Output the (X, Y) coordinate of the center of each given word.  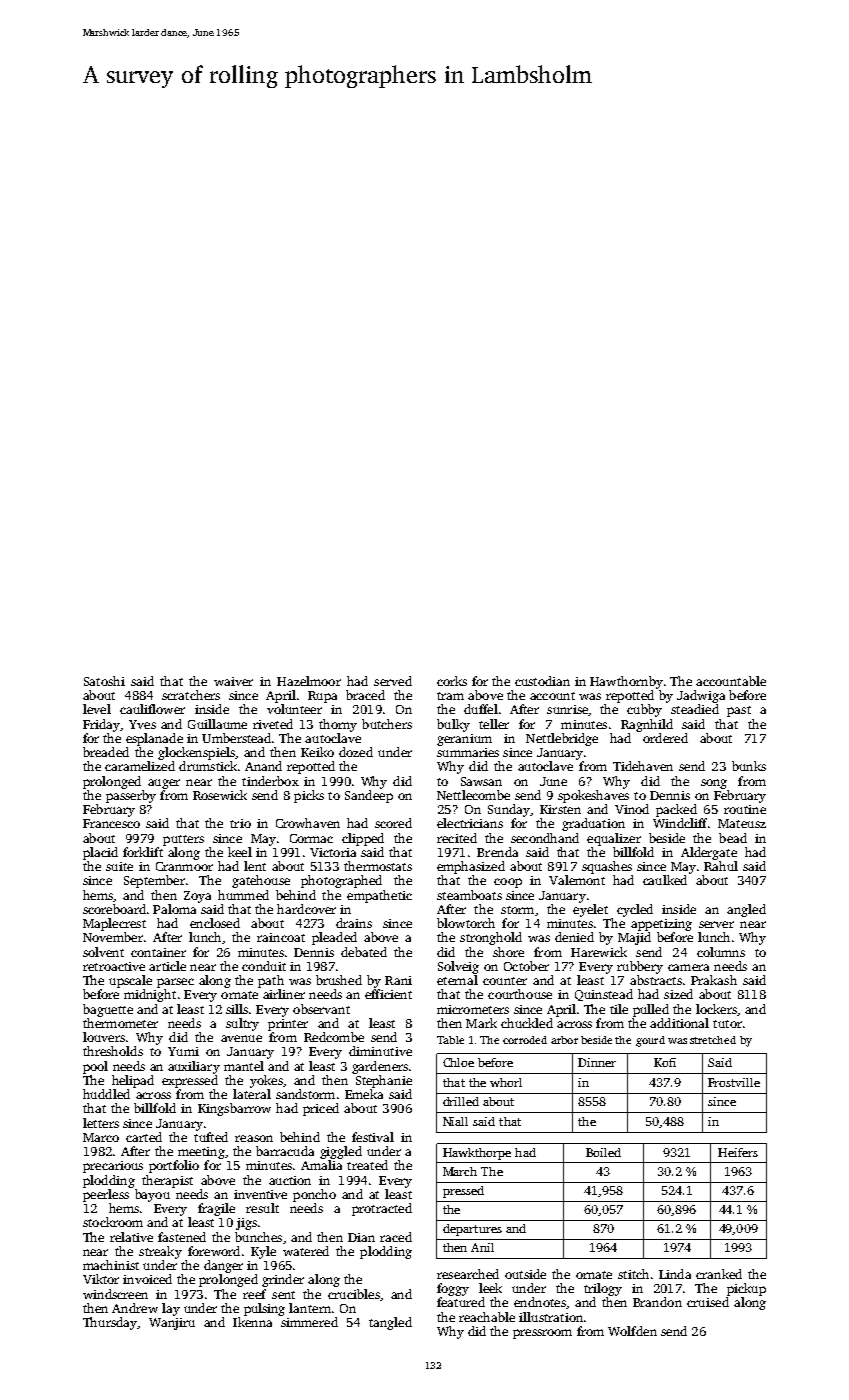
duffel (481, 709)
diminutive (380, 1051)
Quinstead (604, 995)
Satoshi (104, 681)
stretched (713, 1040)
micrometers (473, 1009)
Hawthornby (626, 682)
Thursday (110, 1323)
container (158, 952)
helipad (133, 1081)
